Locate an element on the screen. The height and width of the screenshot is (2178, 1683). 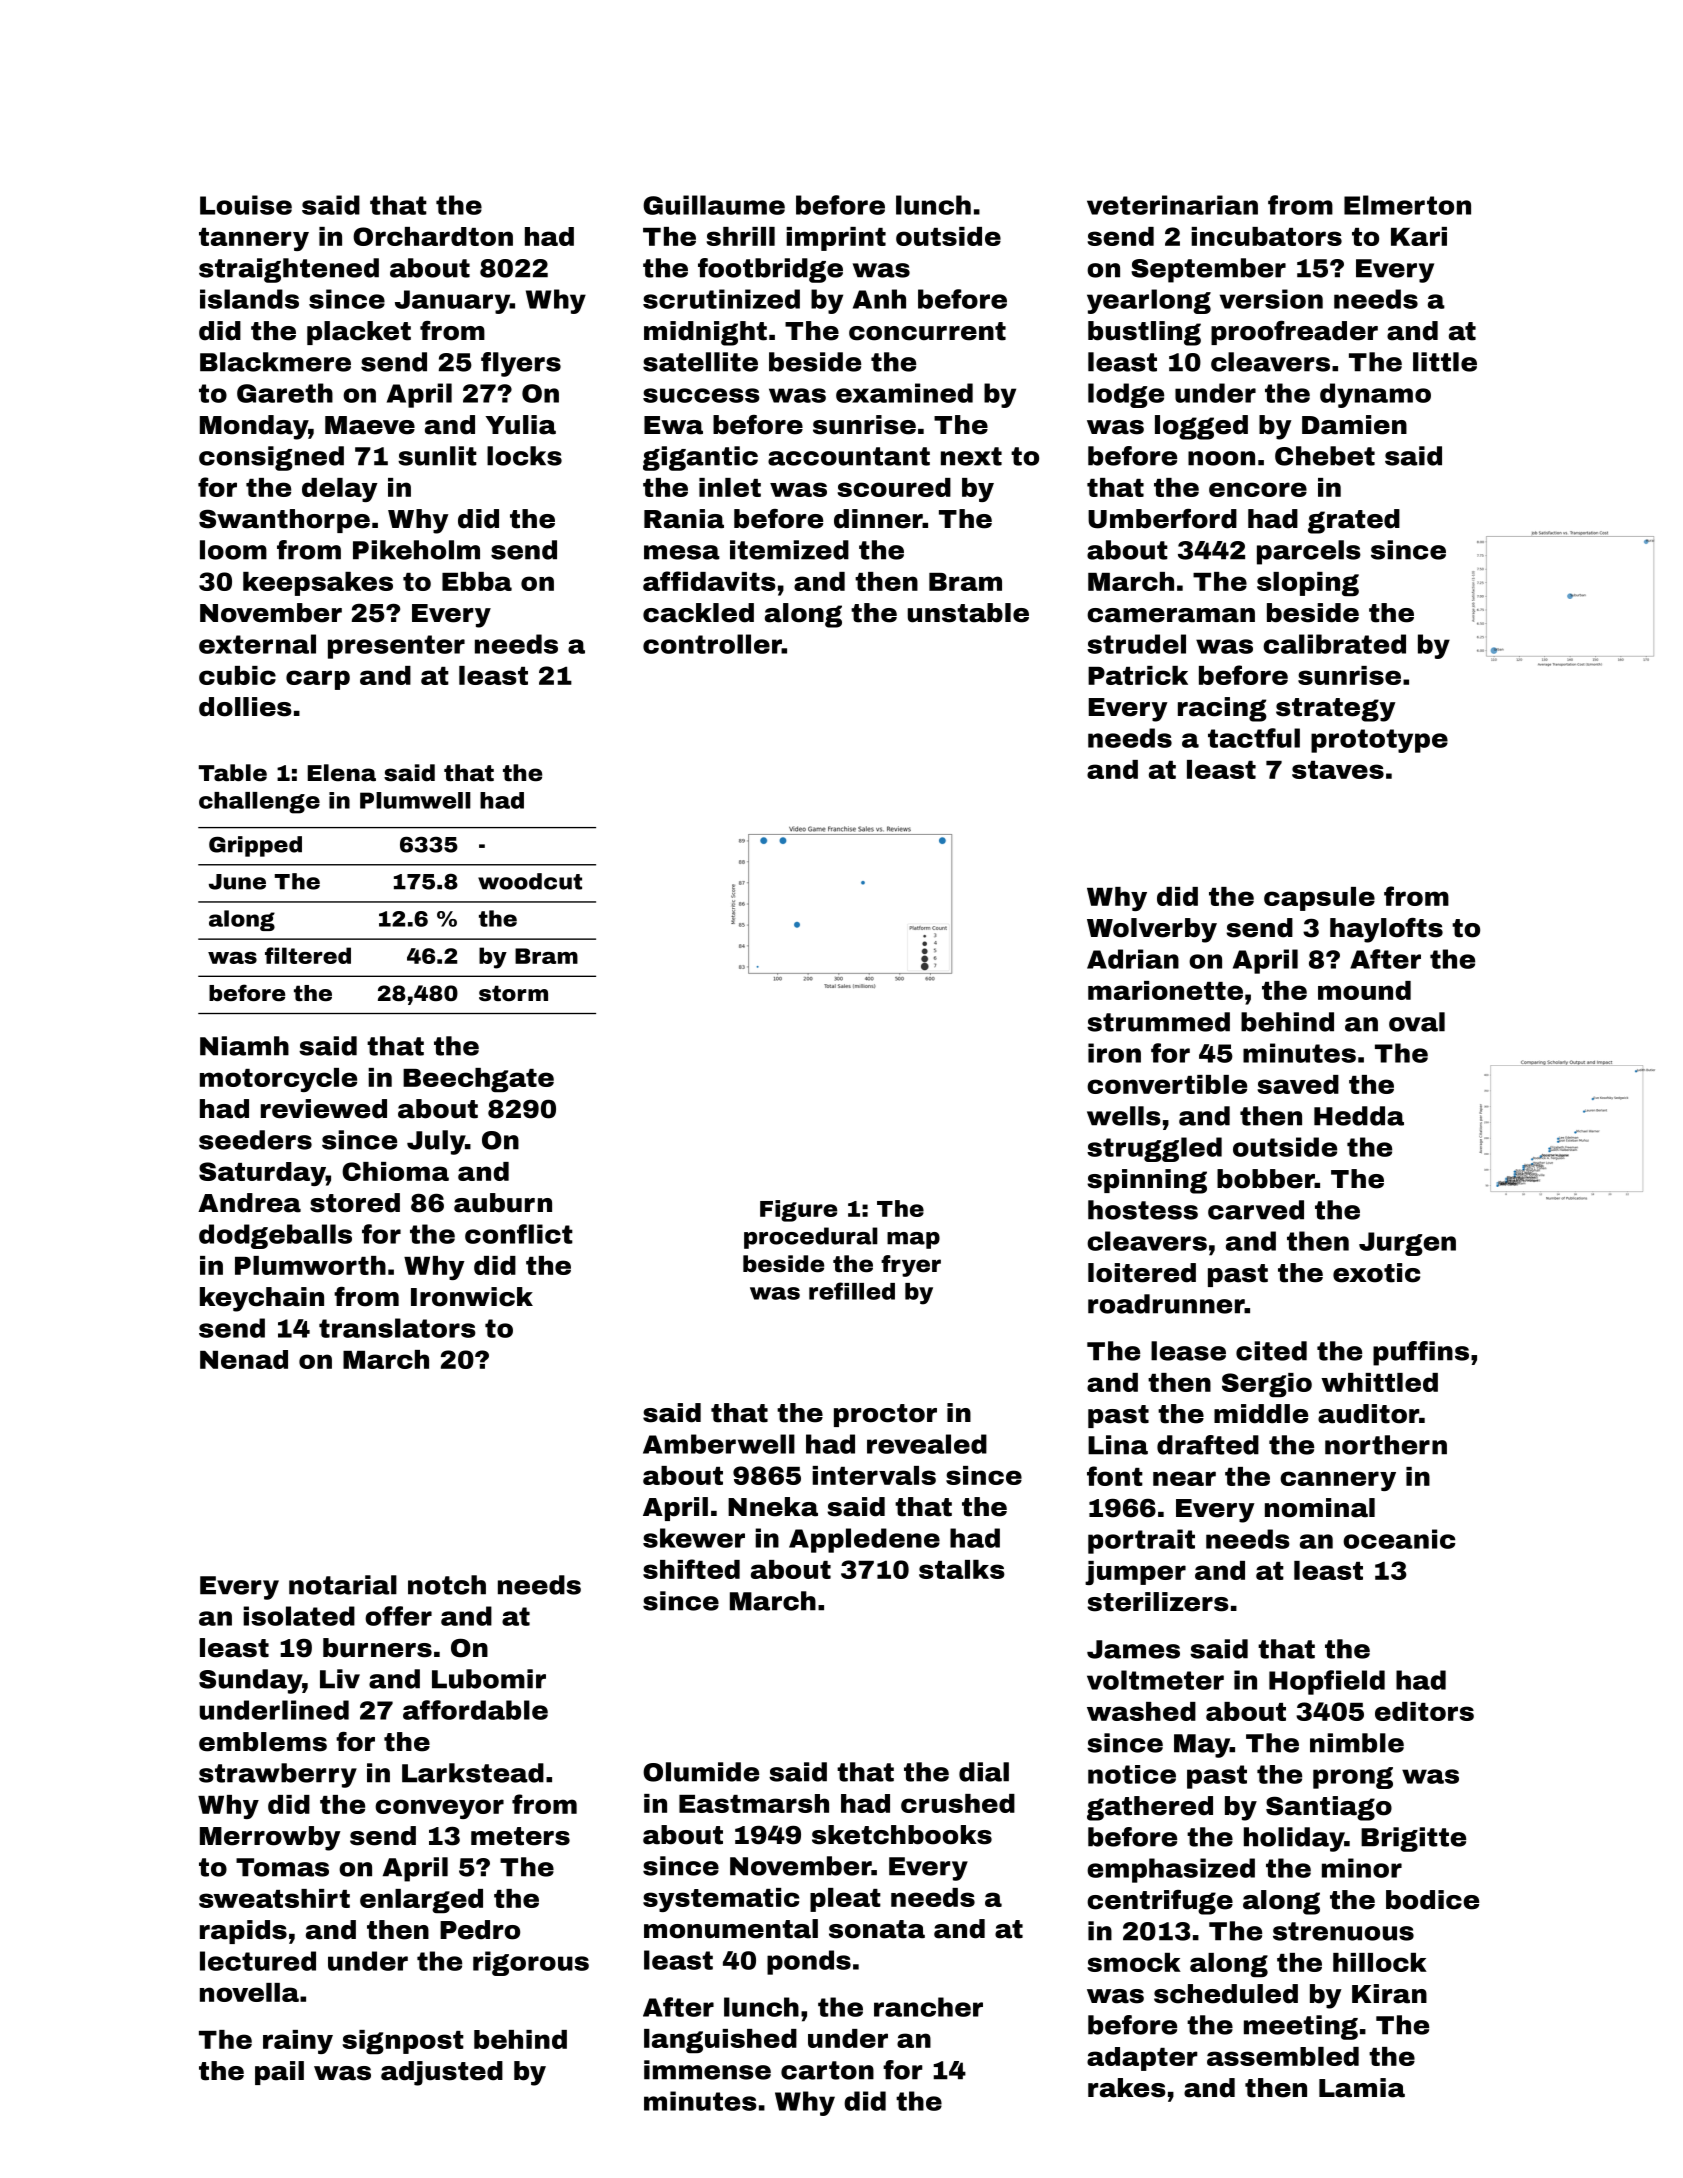
carton is located at coordinates (827, 2070).
